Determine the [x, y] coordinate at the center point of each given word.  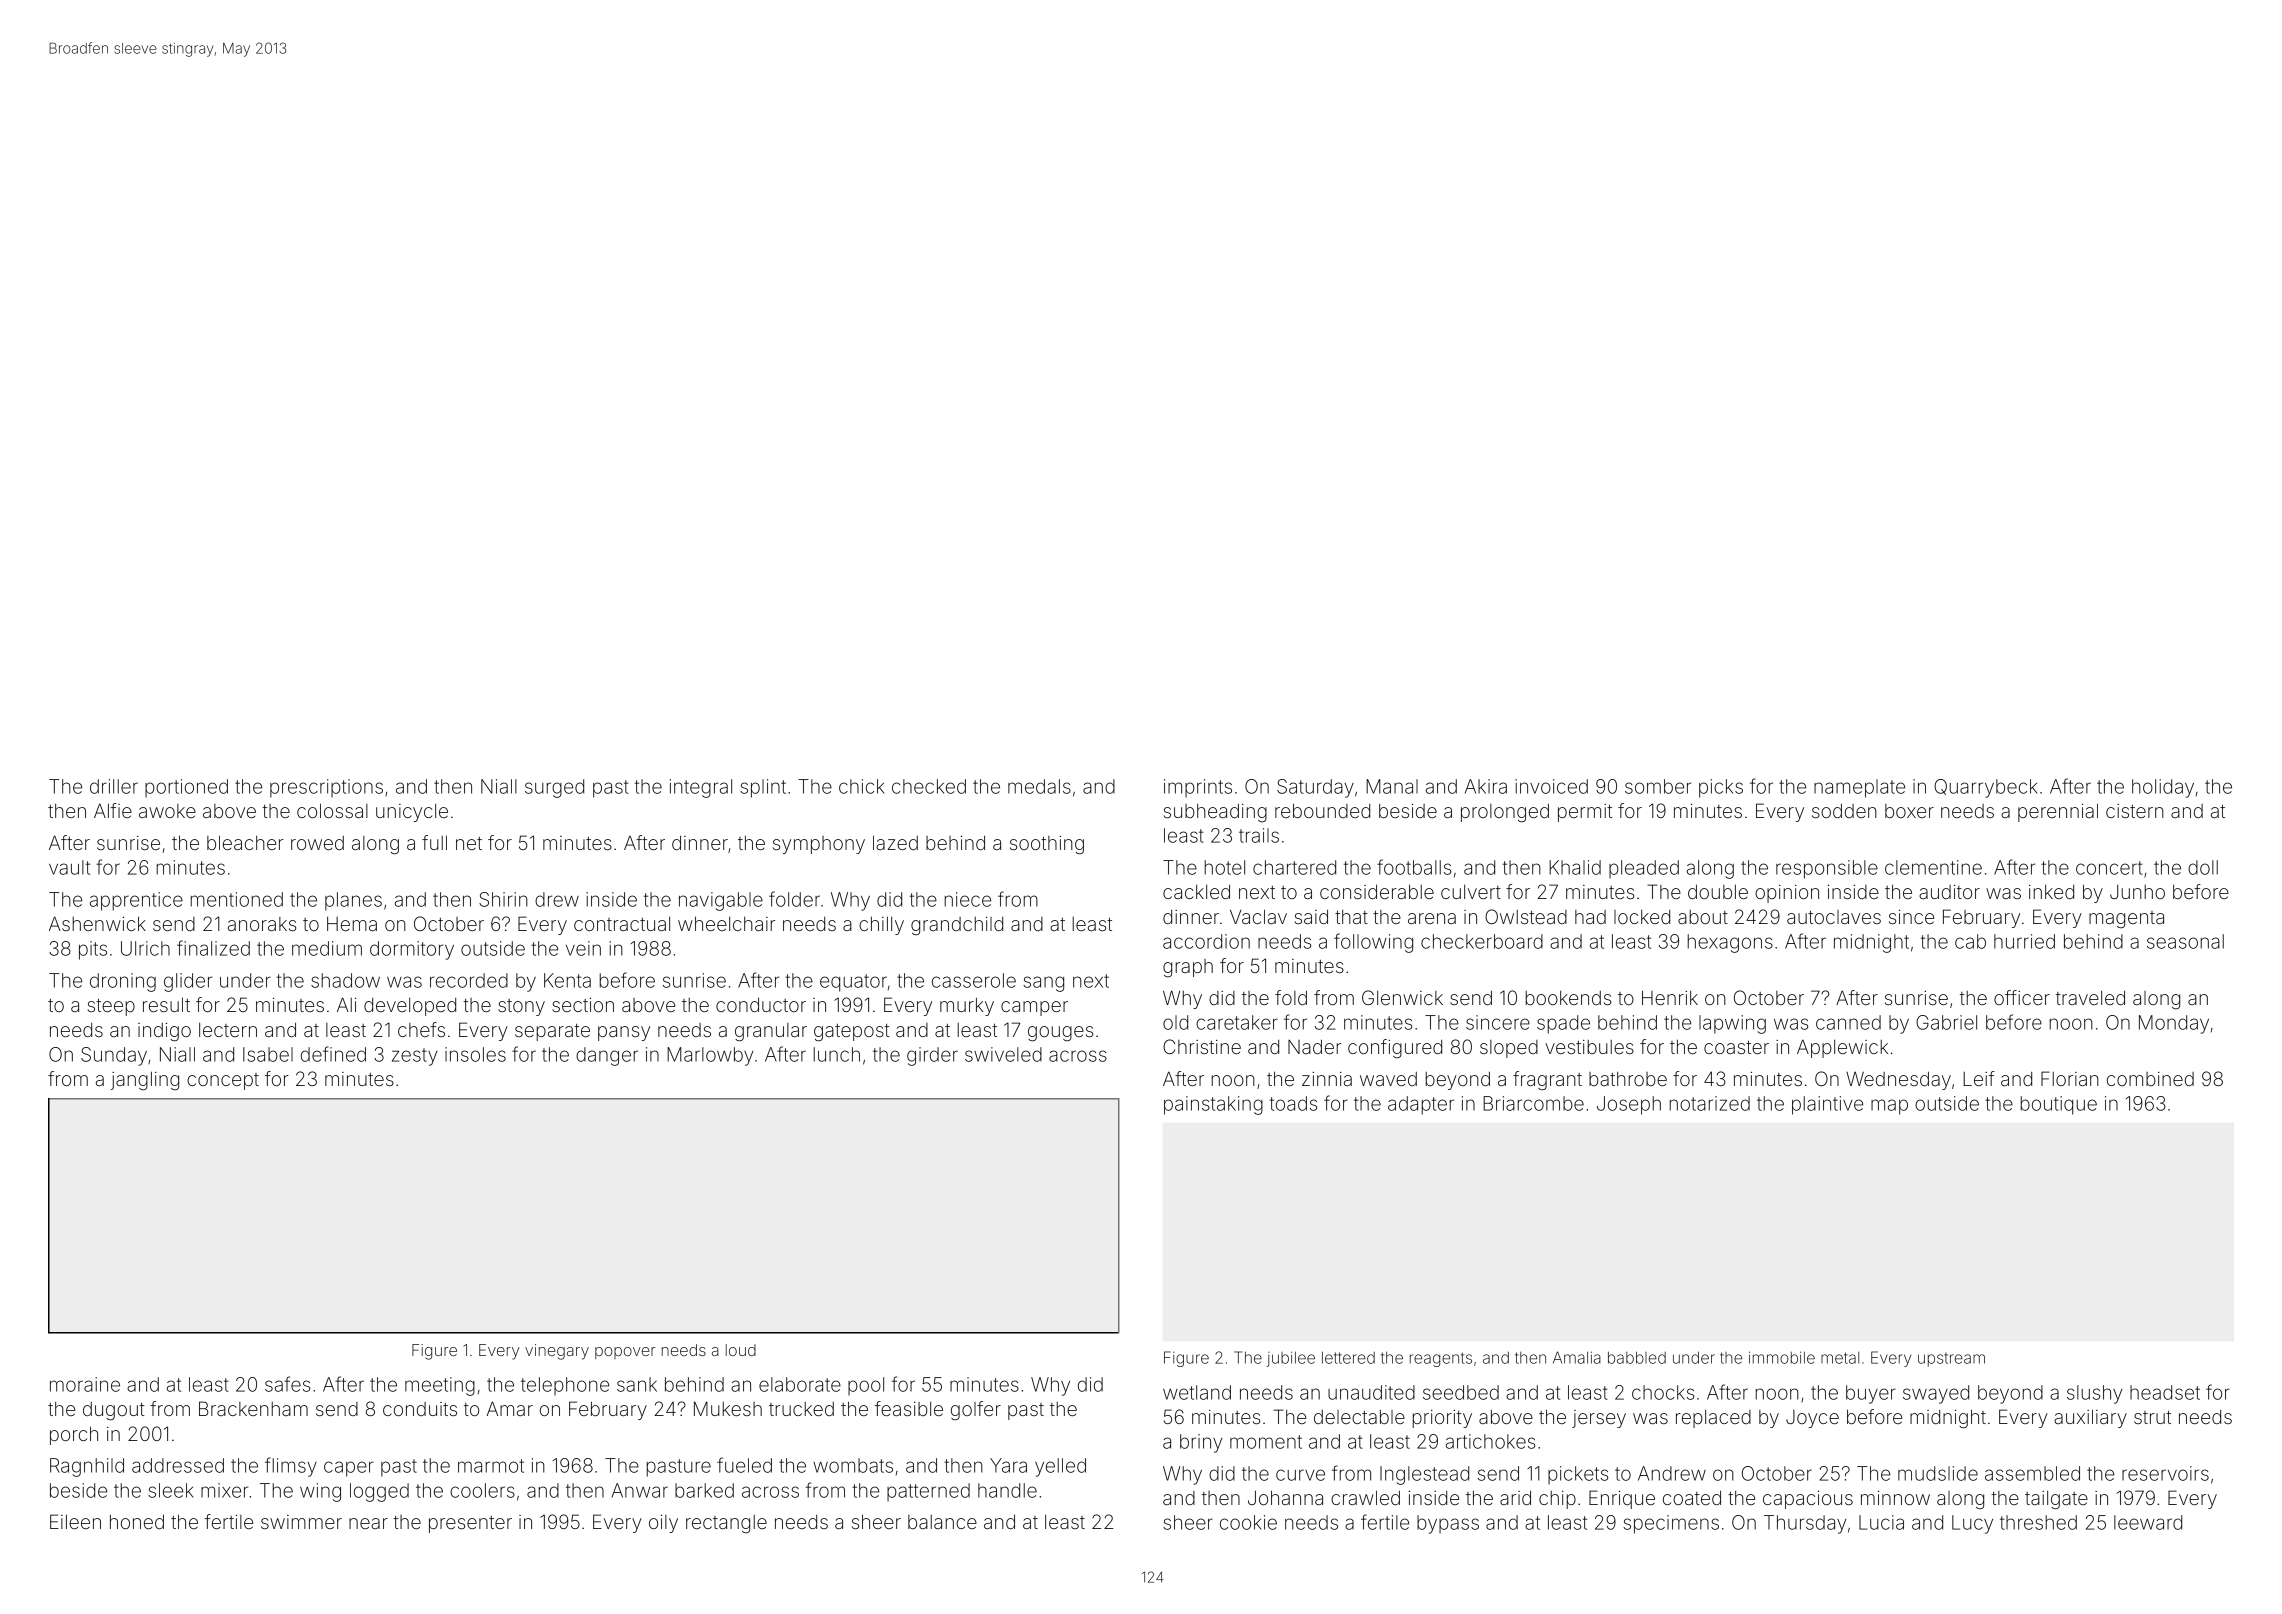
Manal [1392, 786]
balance [942, 1522]
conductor [761, 1004]
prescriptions [326, 788]
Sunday [114, 1056]
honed [137, 1522]
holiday [2163, 788]
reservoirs [2165, 1473]
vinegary [557, 1352]
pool [866, 1386]
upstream [1951, 1360]
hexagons [1730, 943]
